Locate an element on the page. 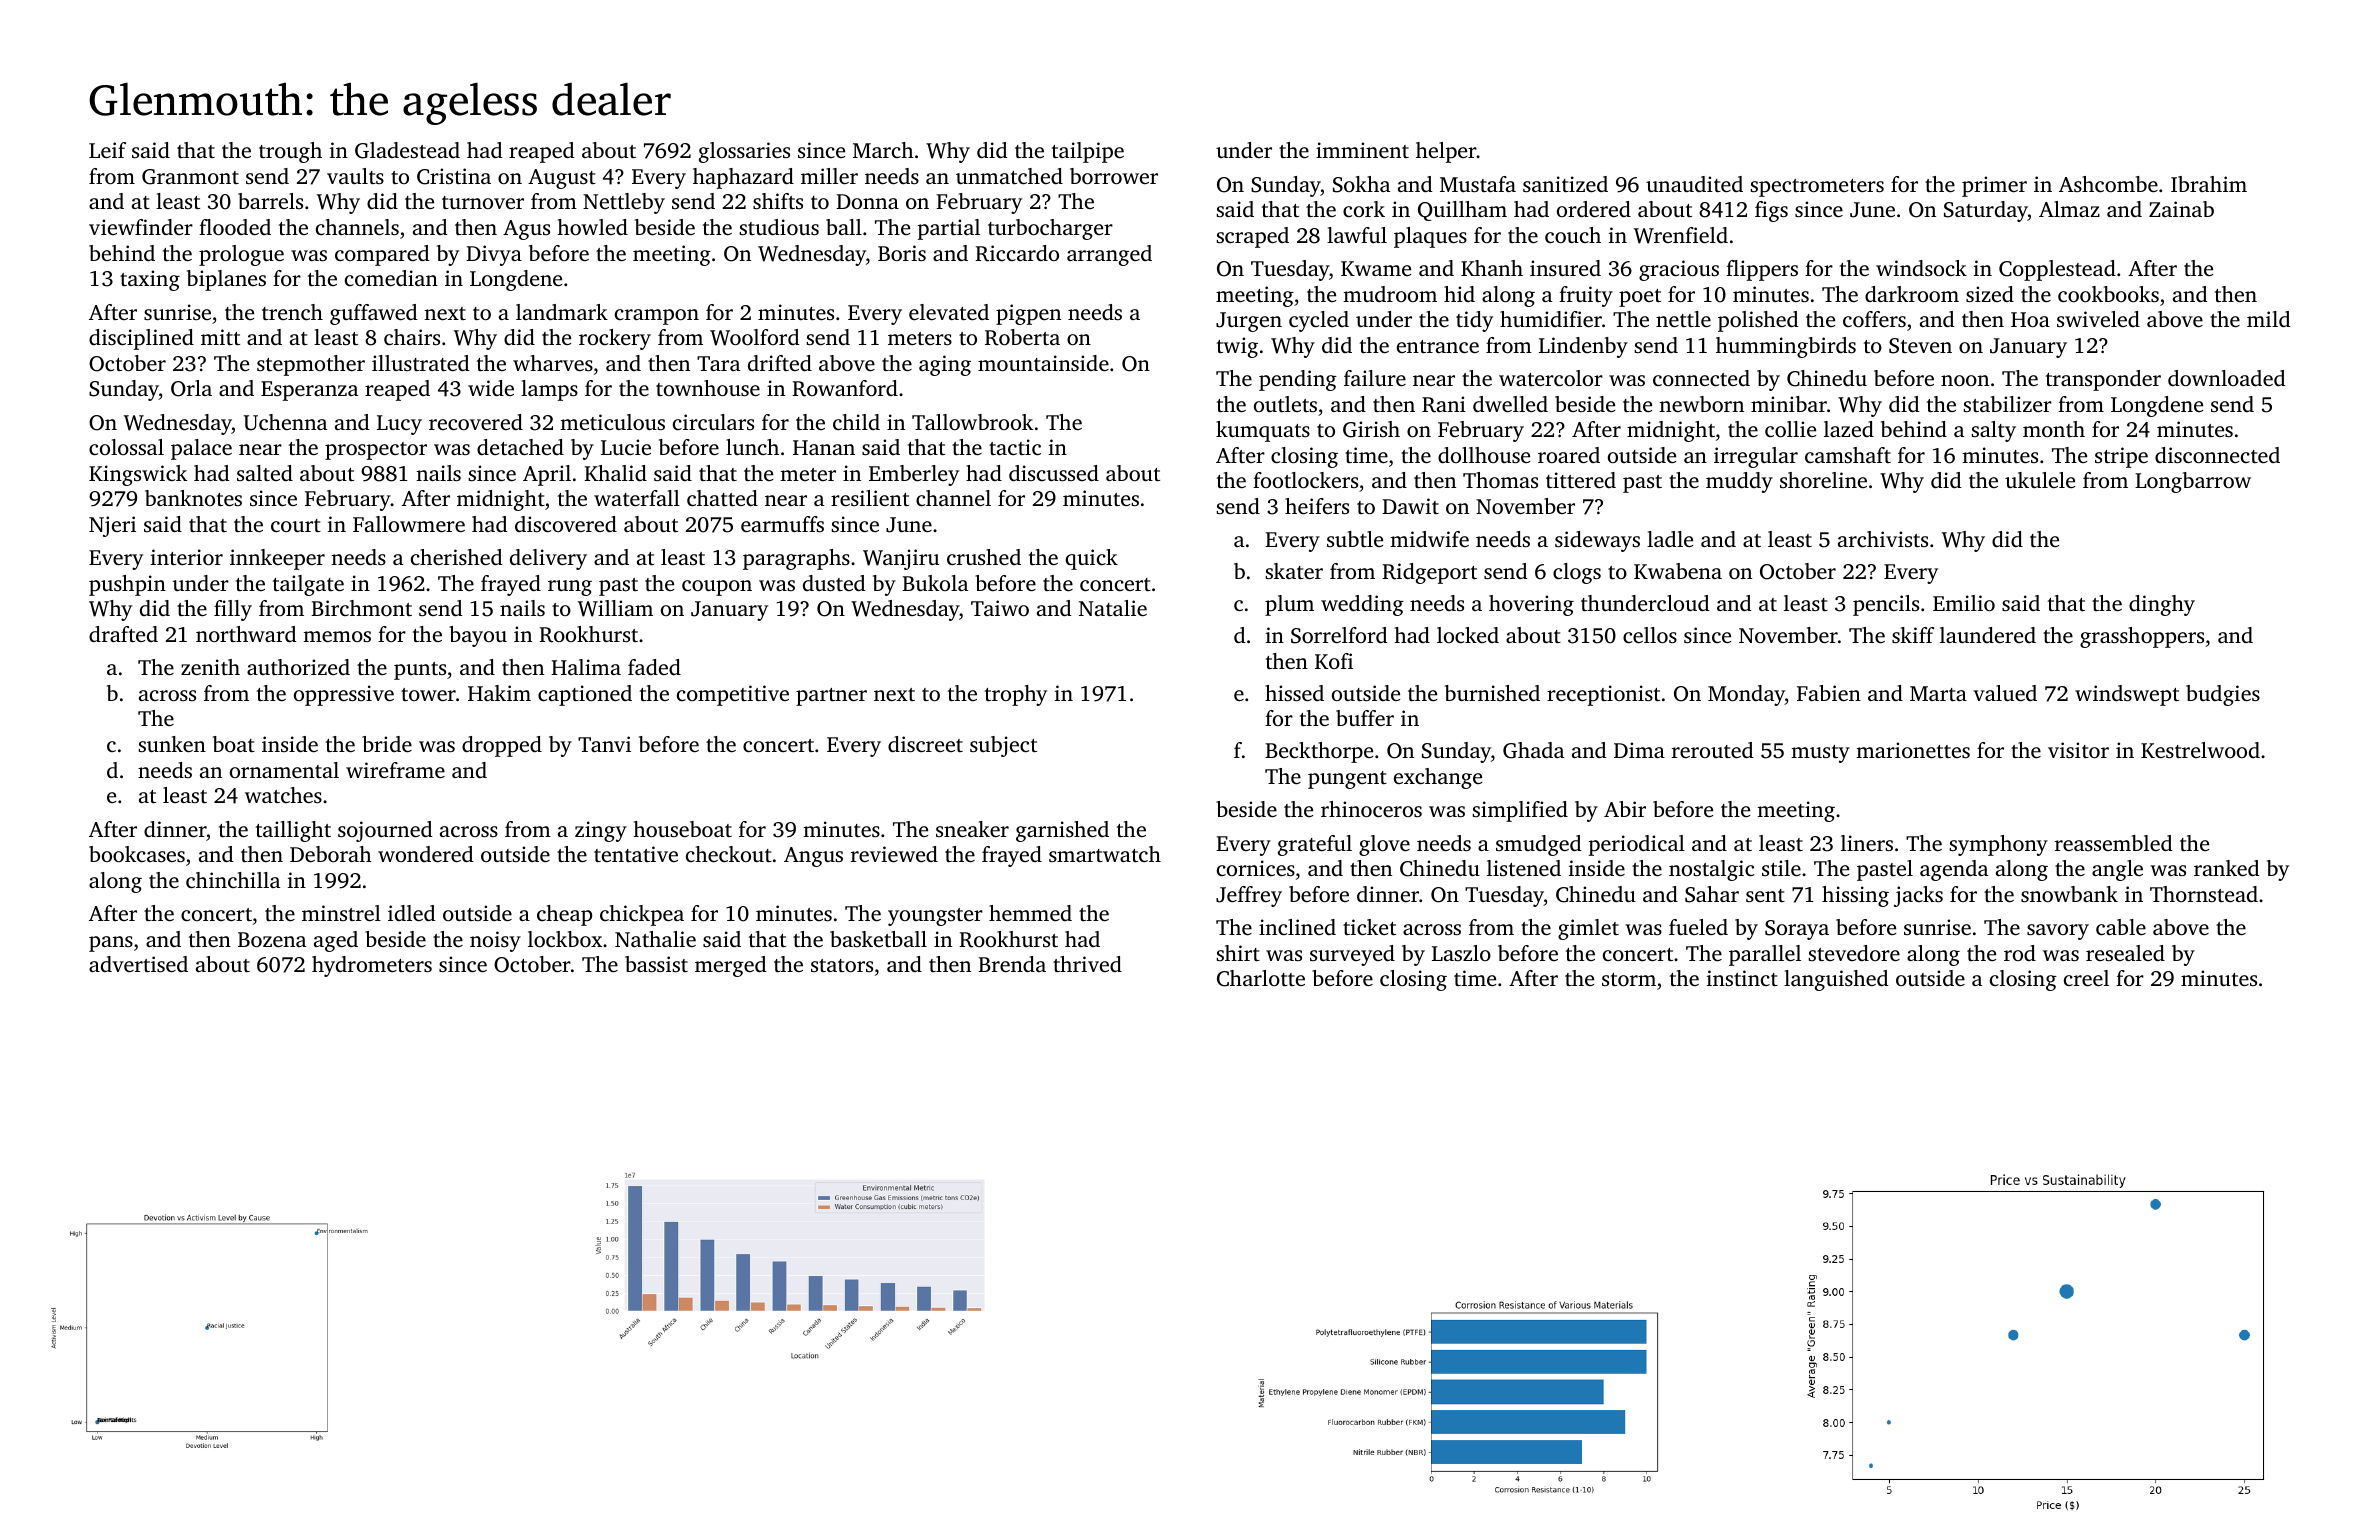 This image has height=1540, width=2380. archivists is located at coordinates (1883, 539).
